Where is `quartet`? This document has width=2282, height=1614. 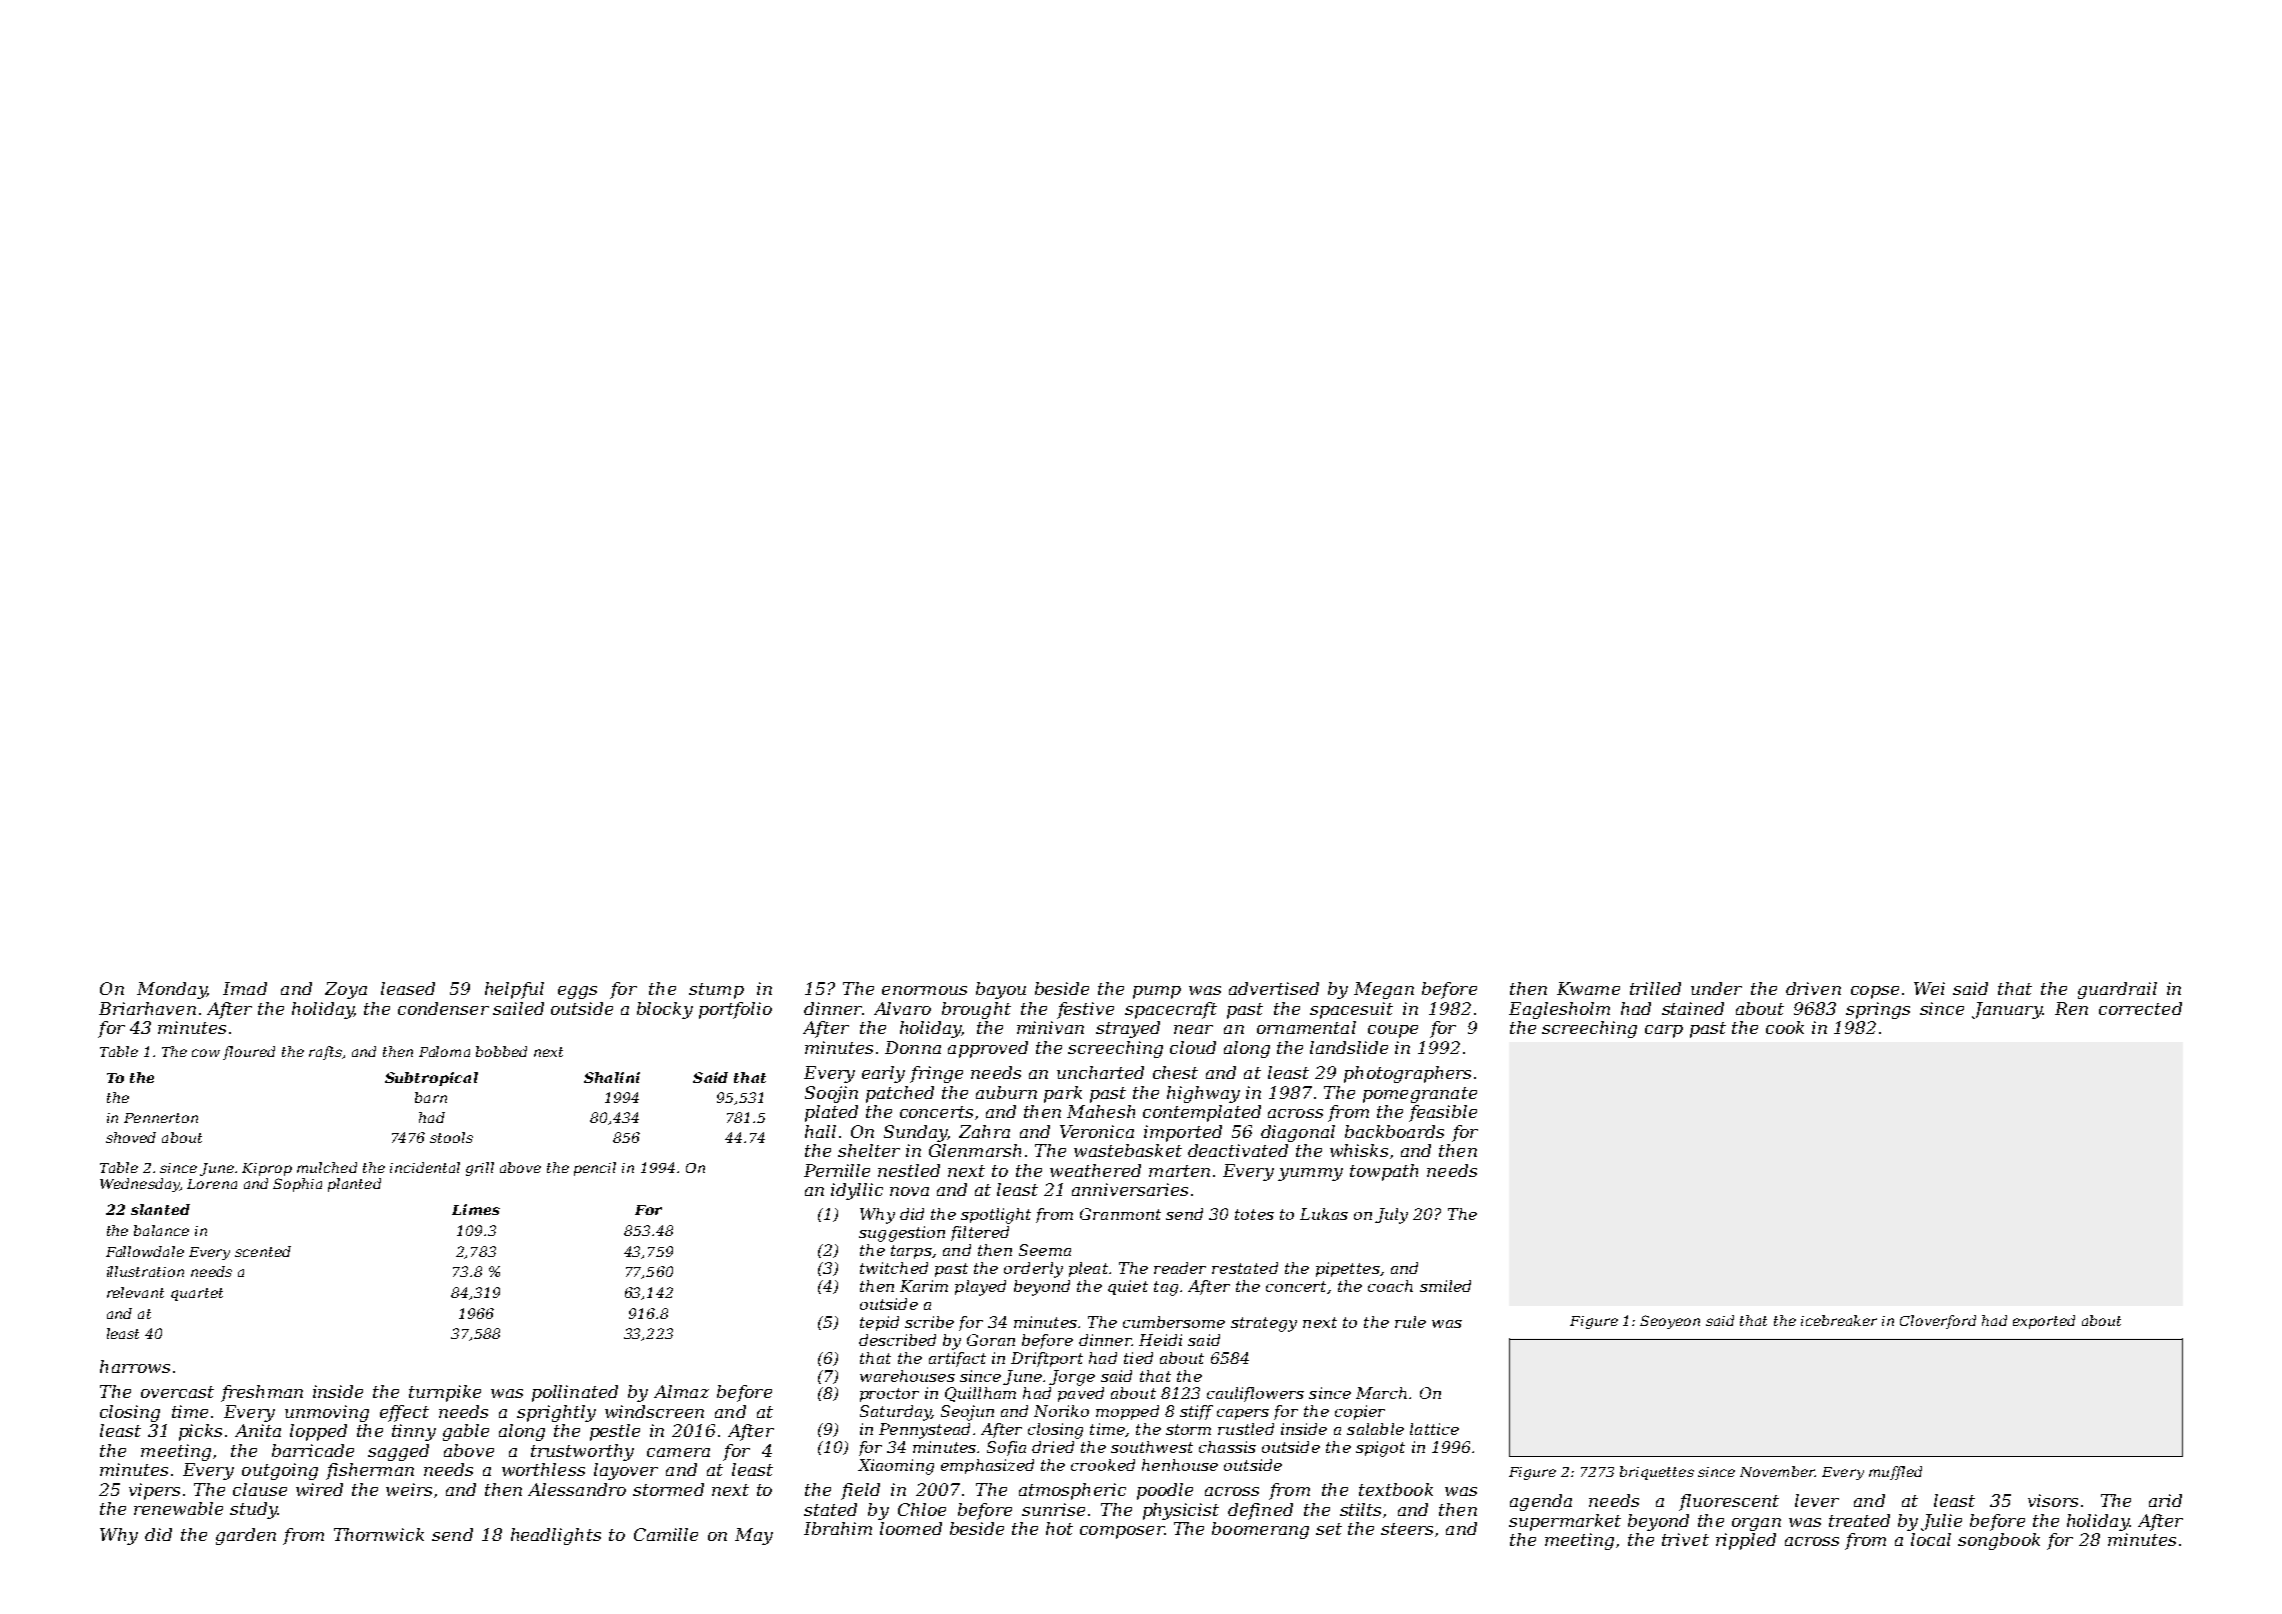
quartet is located at coordinates (197, 1294).
